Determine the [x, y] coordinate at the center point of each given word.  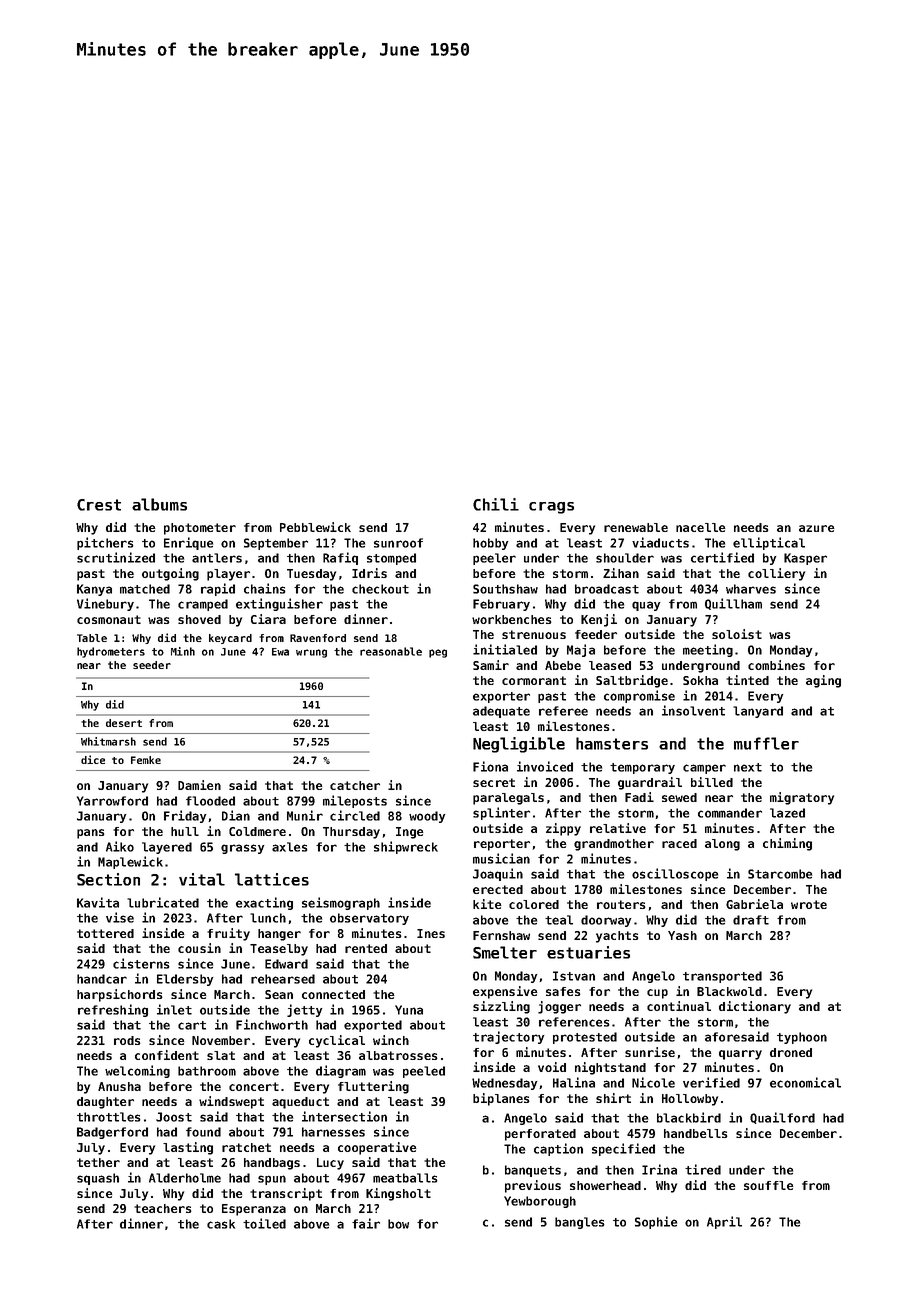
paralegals [508, 799]
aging [823, 681]
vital [202, 879]
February [501, 605]
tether [98, 1162]
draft [751, 920]
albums [159, 504]
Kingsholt [398, 1194]
